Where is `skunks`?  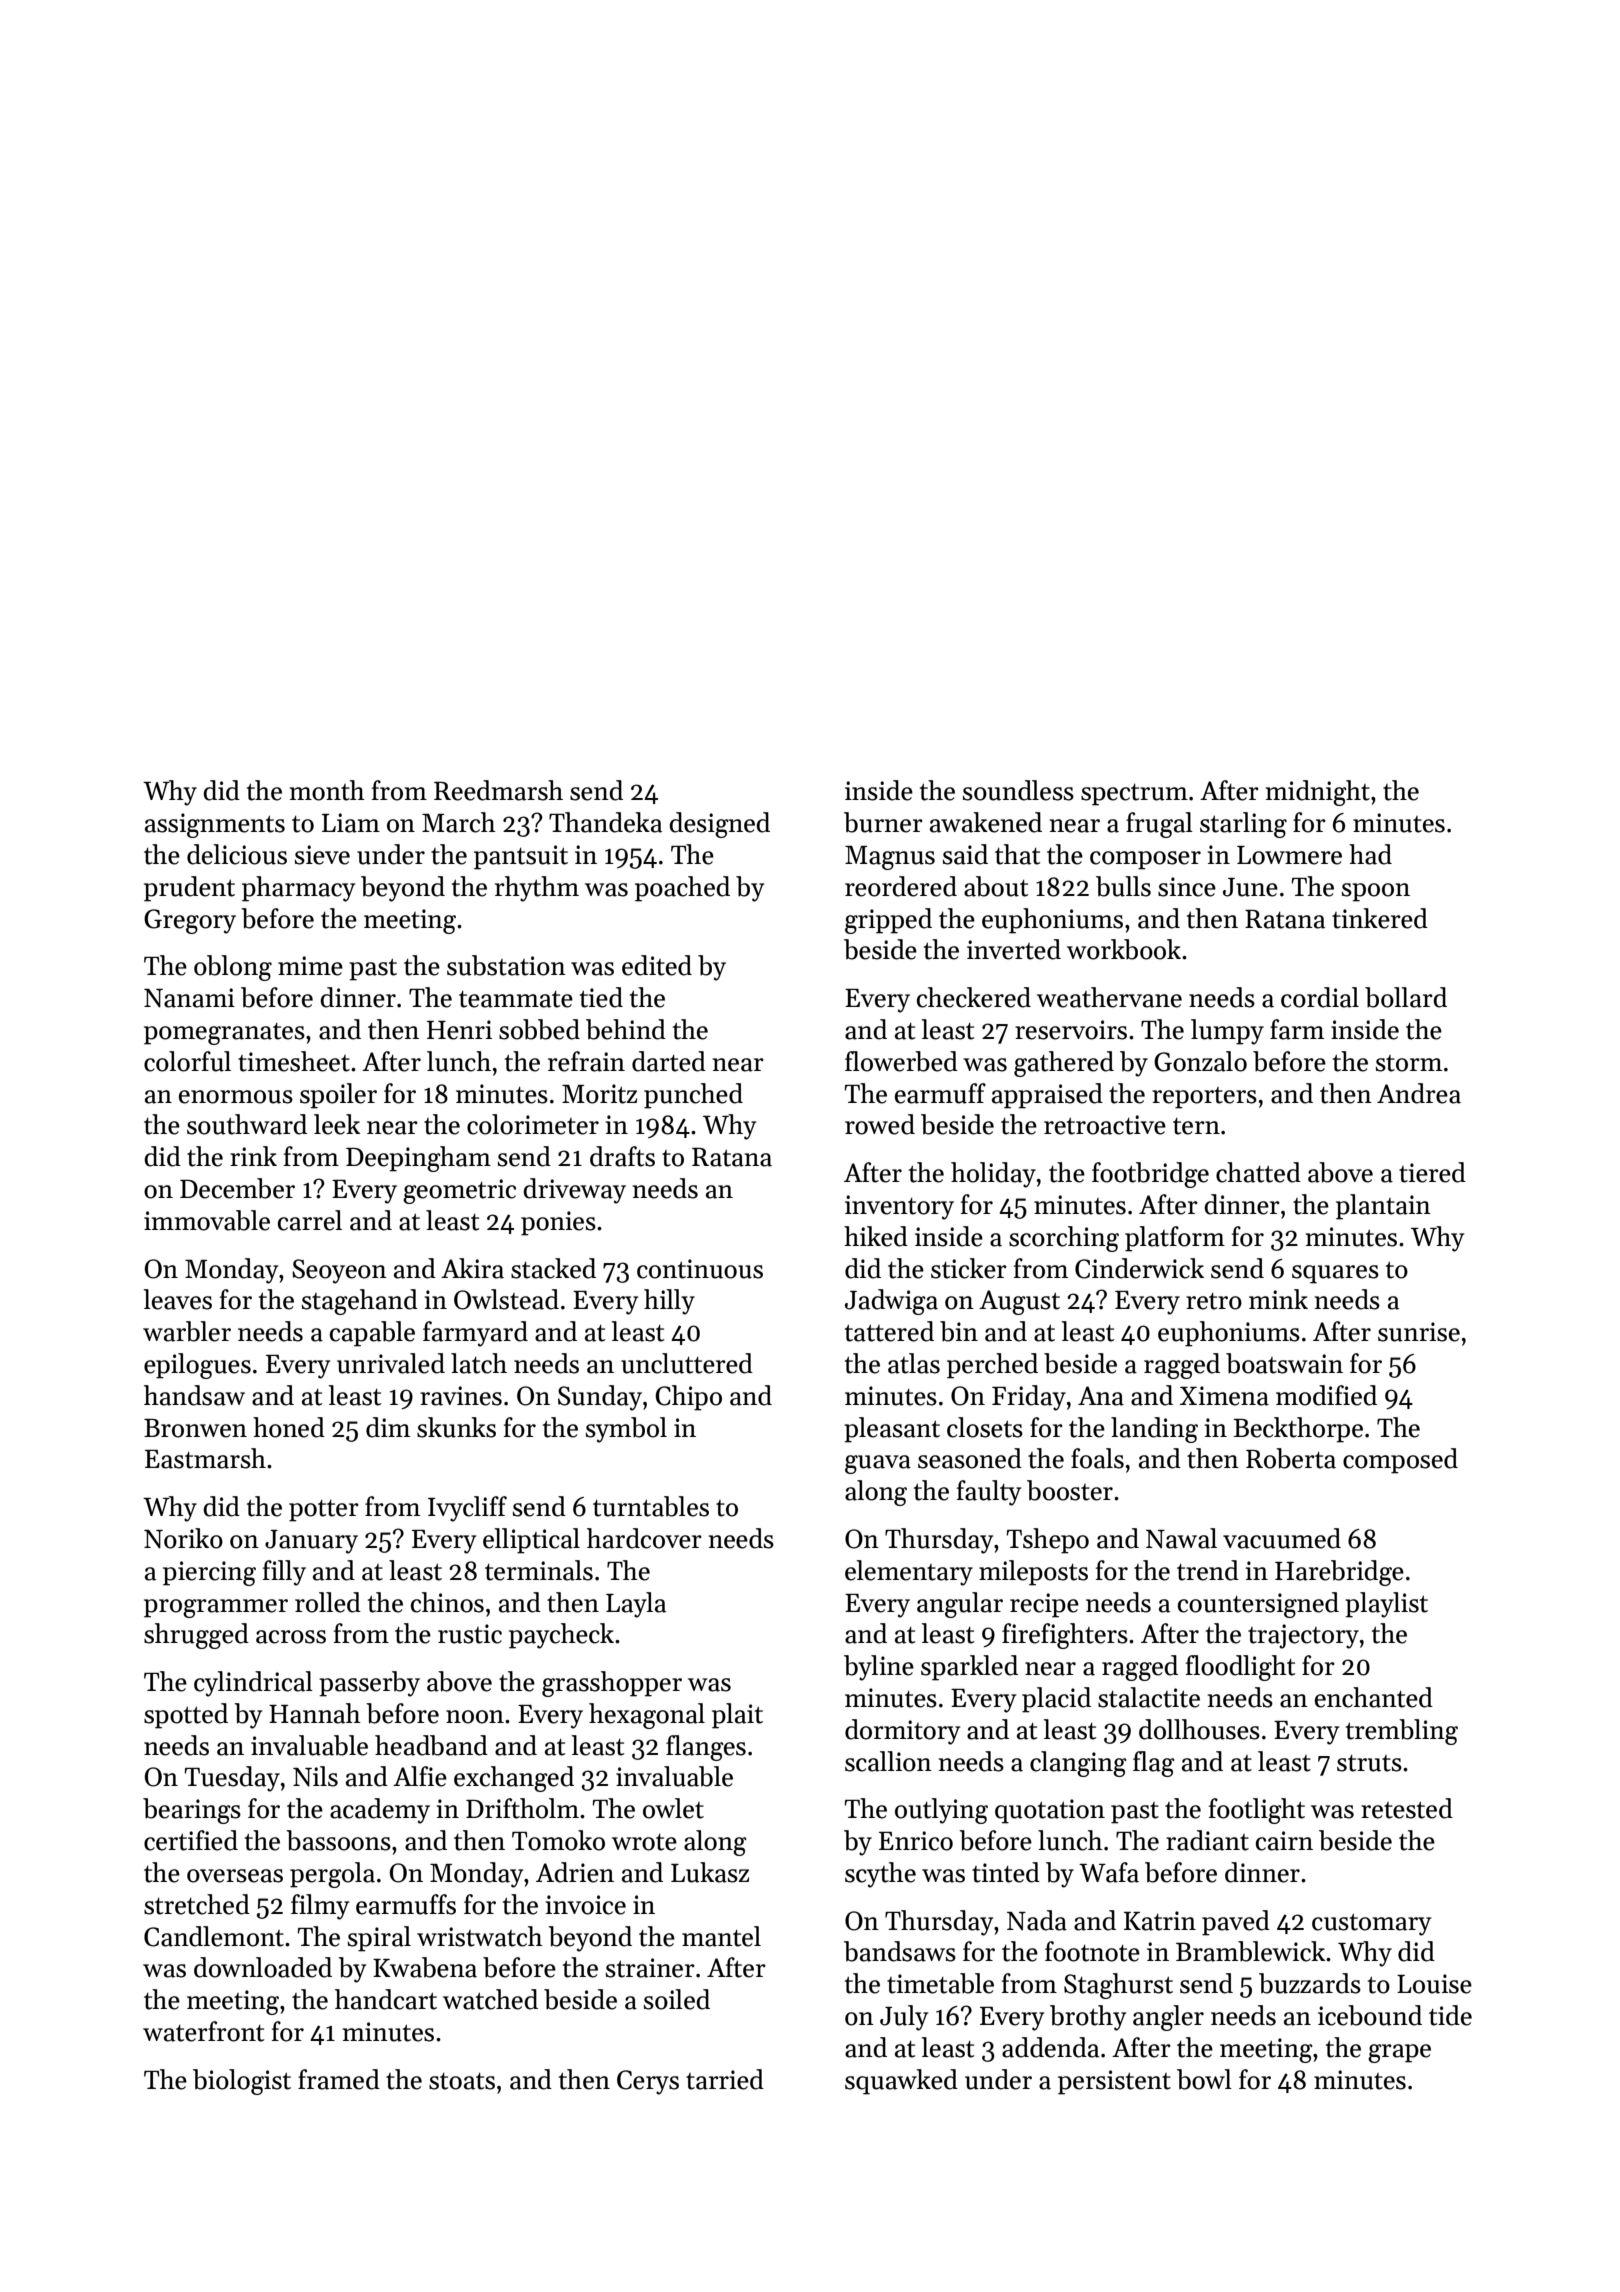 skunks is located at coordinates (456, 1427).
